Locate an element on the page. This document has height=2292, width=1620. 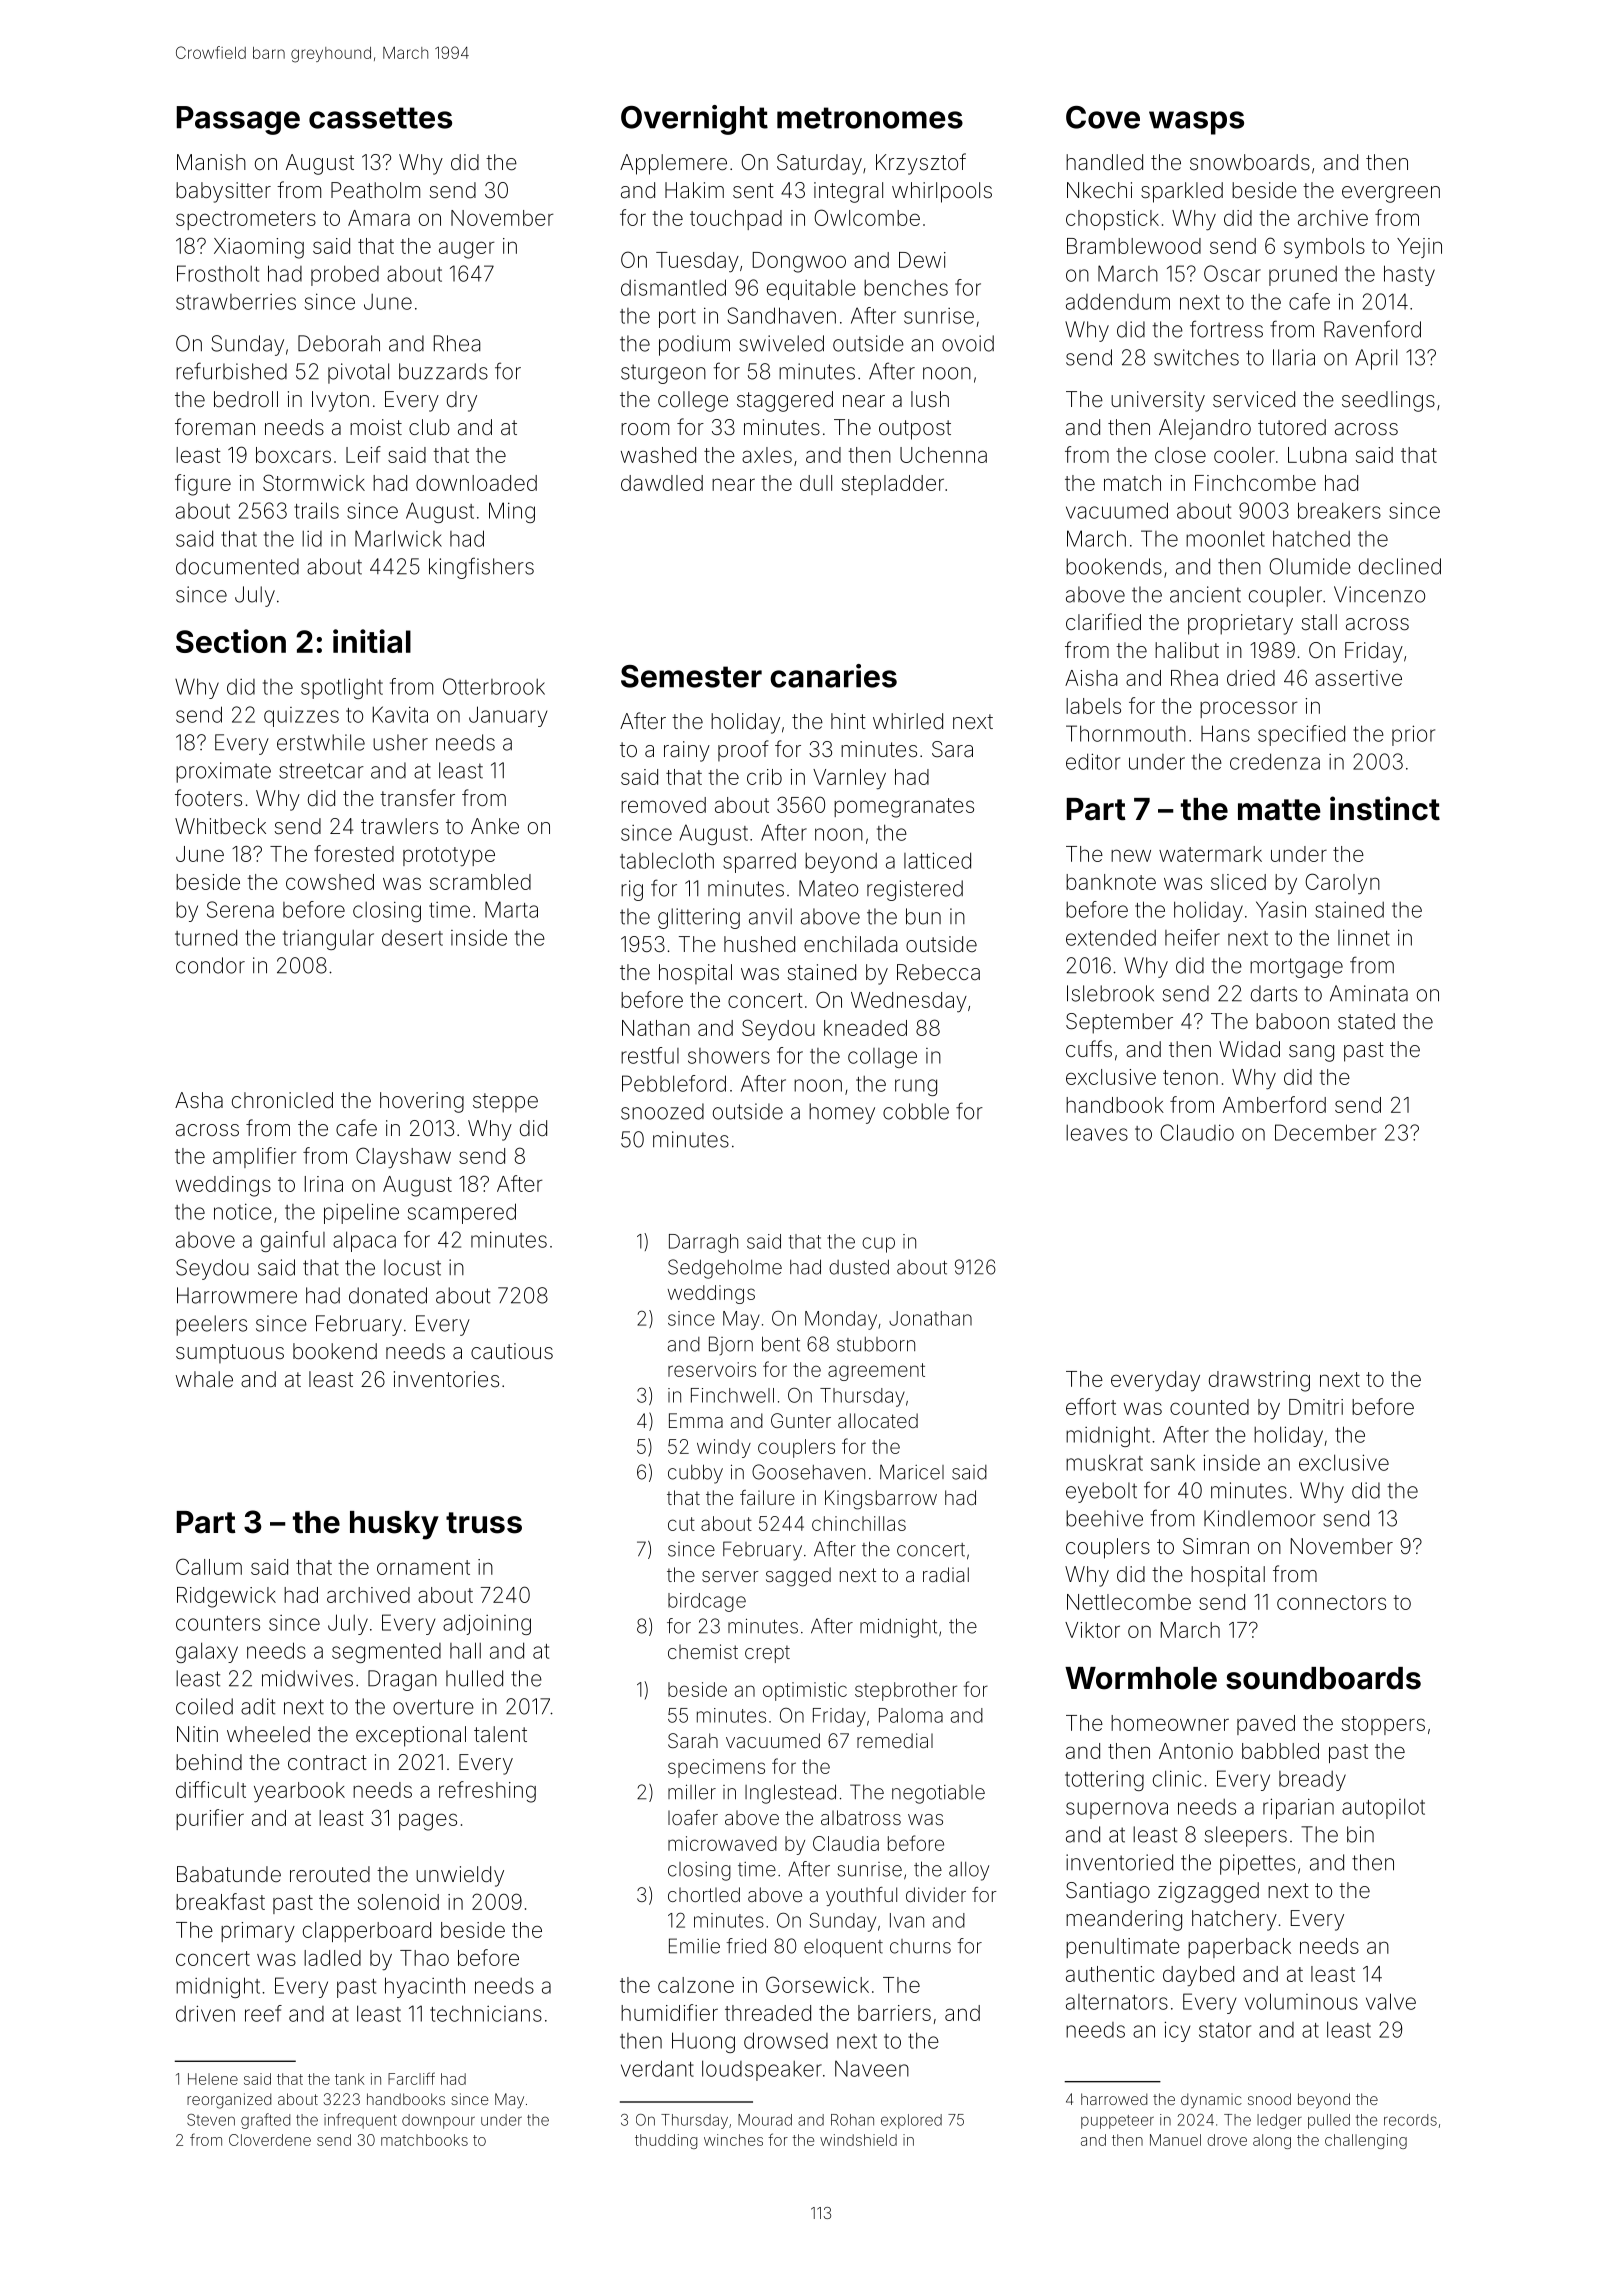
Cove is located at coordinates (1103, 117).
